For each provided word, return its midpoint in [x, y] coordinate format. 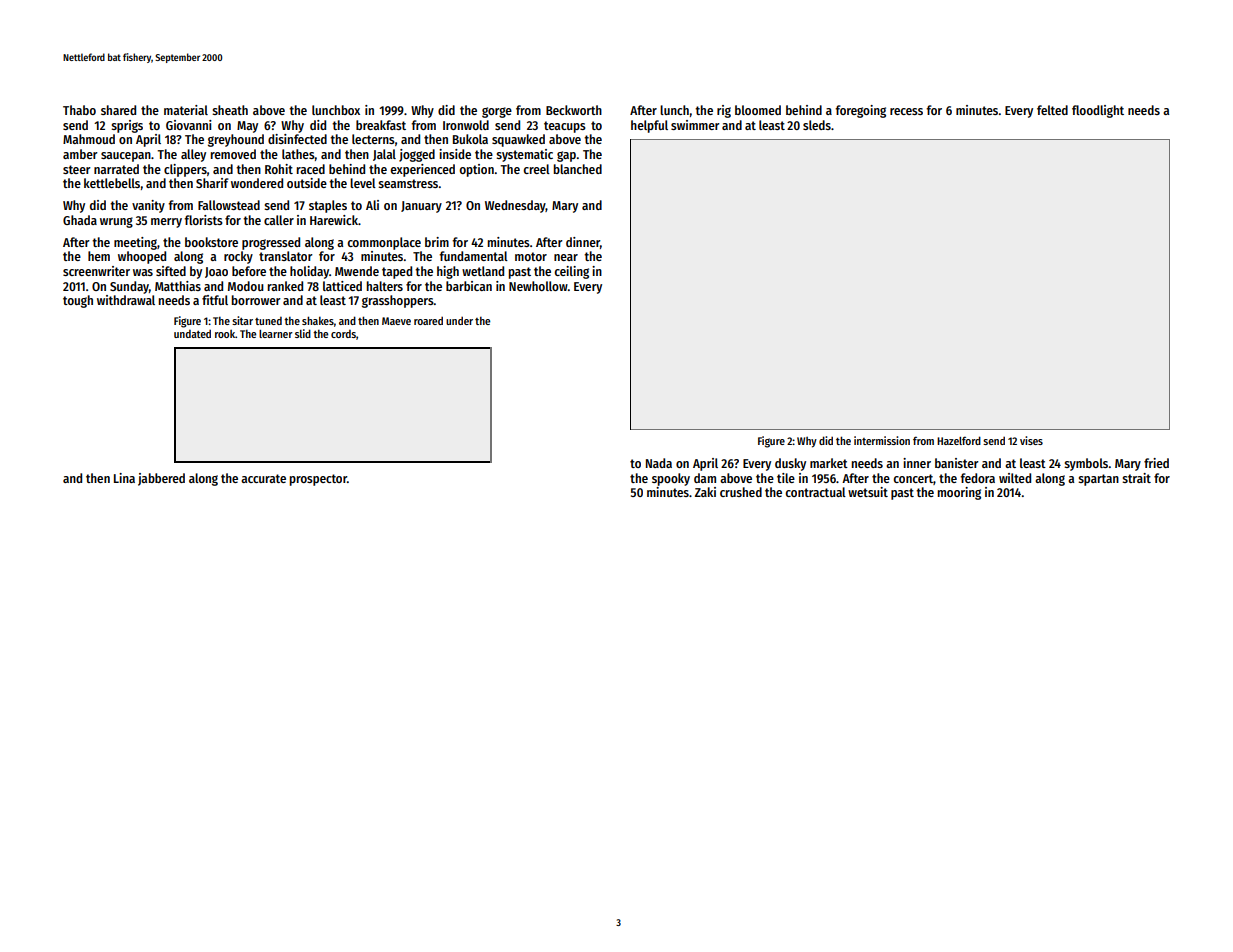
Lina [124, 478]
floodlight [1098, 111]
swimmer [695, 125]
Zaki [705, 492]
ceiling [571, 272]
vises [1031, 440]
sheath [230, 110]
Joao [216, 272]
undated [192, 333]
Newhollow [538, 286]
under [459, 320]
